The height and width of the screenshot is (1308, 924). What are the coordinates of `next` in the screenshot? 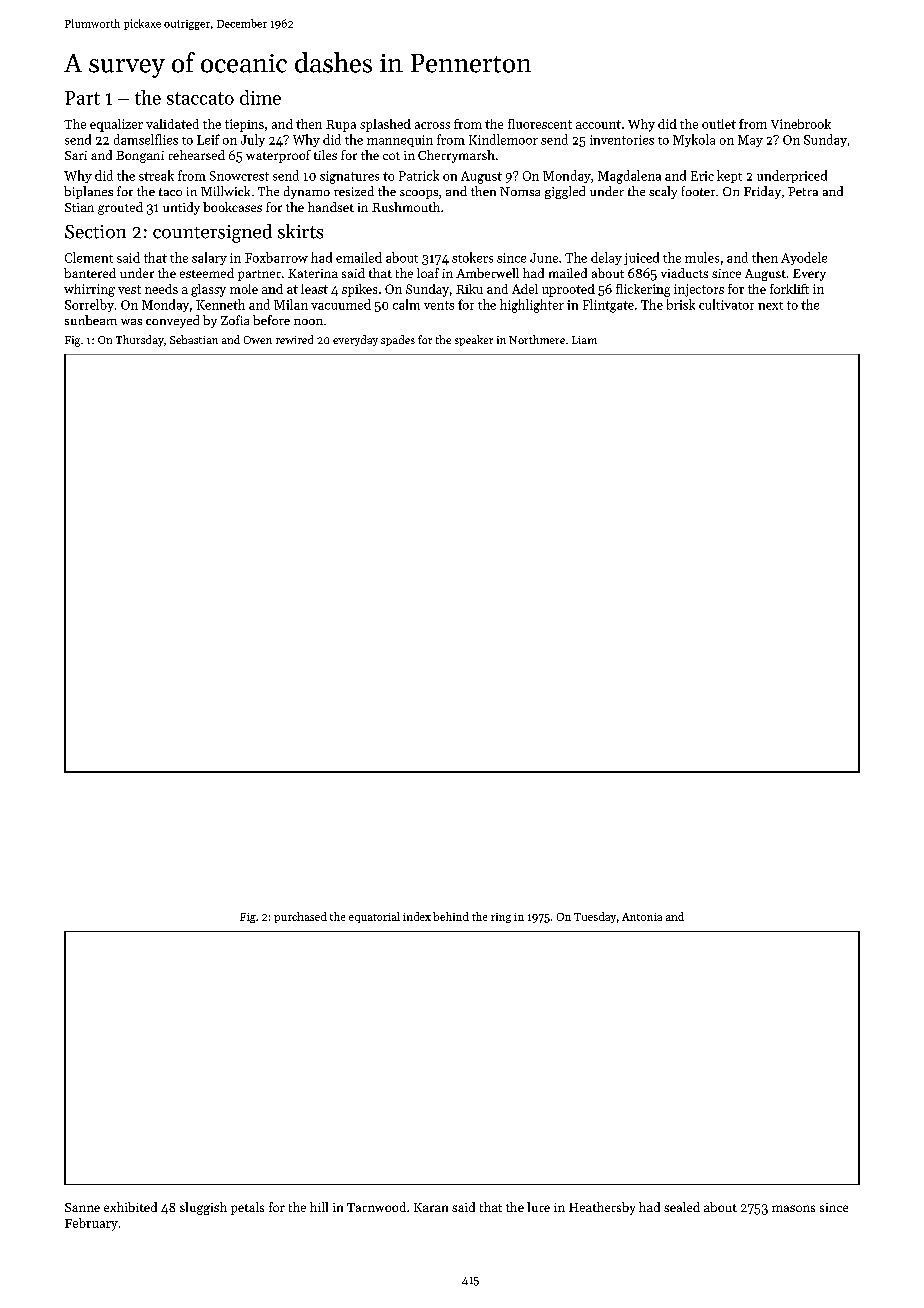 It's located at (770, 306).
